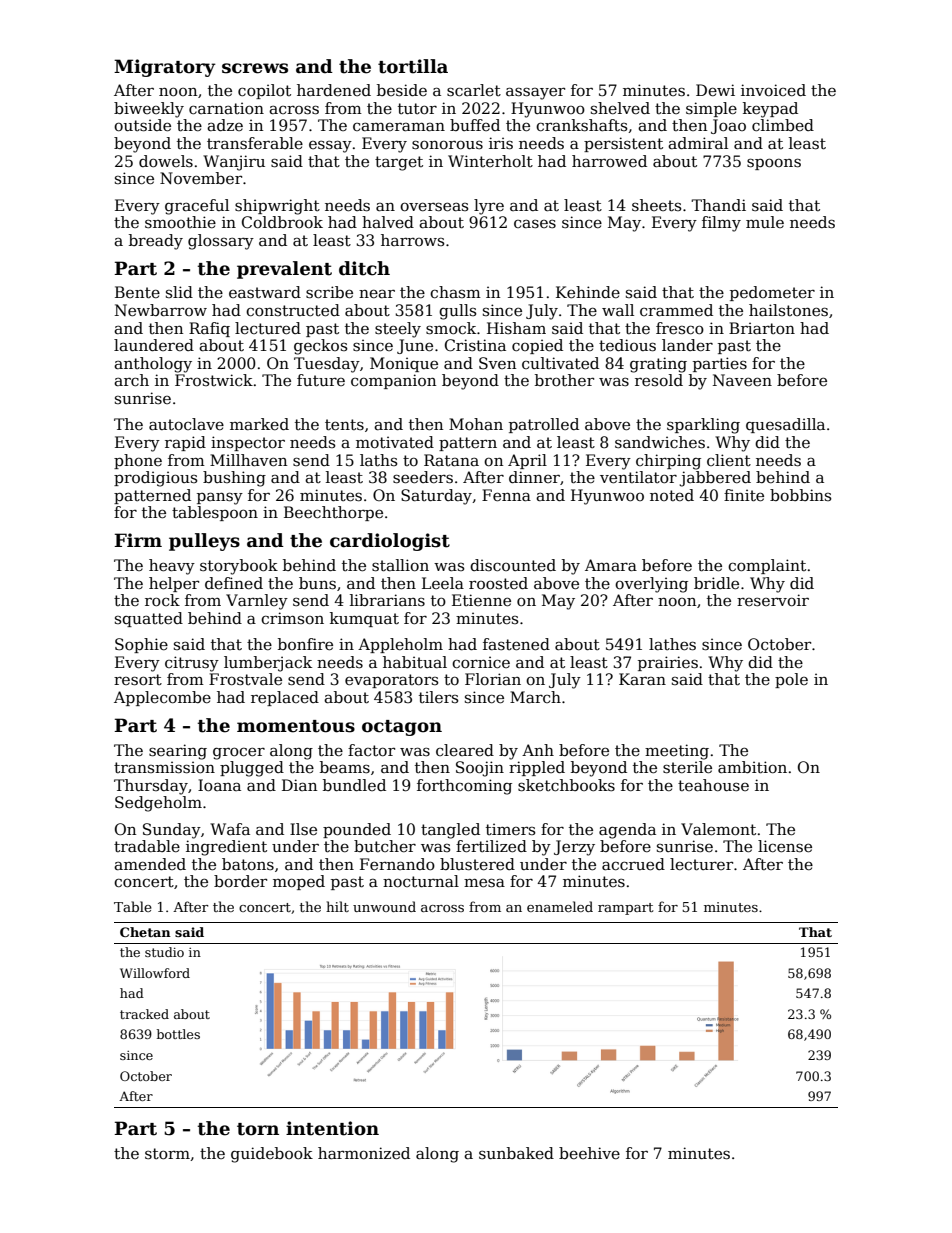 Image resolution: width=952 pixels, height=1233 pixels. What do you see at coordinates (718, 829) in the document?
I see `Valemont` at bounding box center [718, 829].
